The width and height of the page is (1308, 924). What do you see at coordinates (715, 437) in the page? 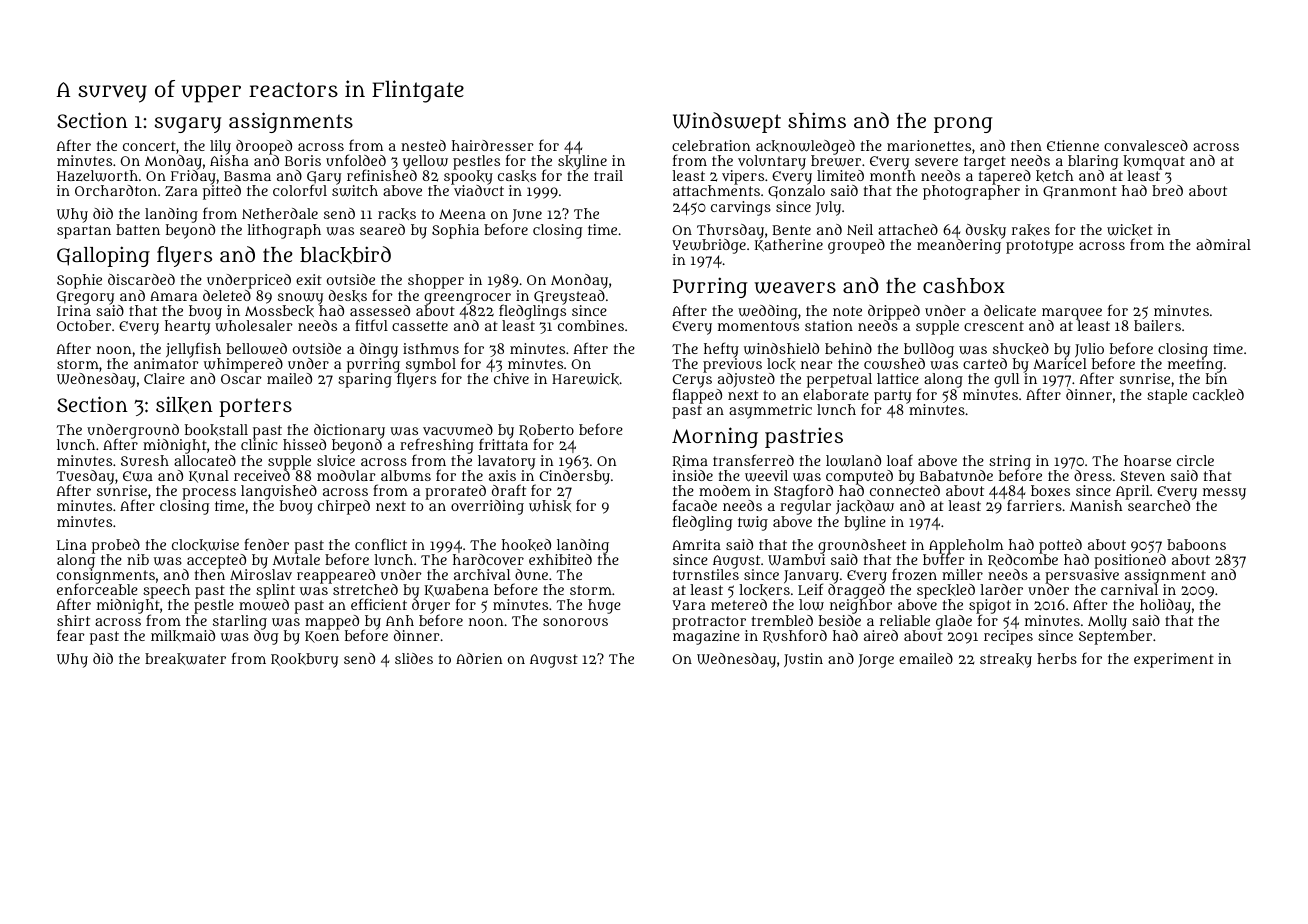
I see `Morning` at bounding box center [715, 437].
